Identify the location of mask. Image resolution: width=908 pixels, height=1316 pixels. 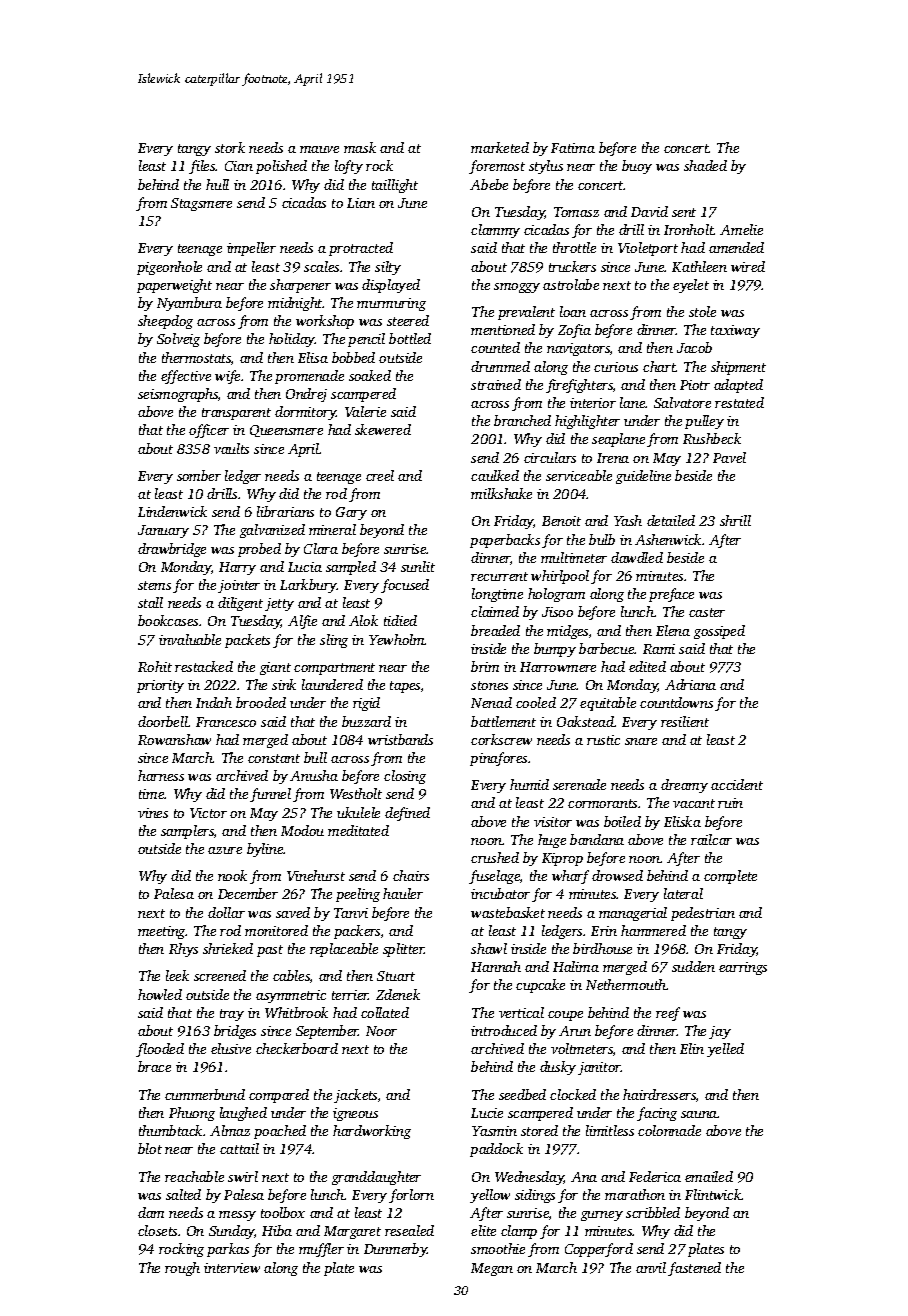
(360, 147).
